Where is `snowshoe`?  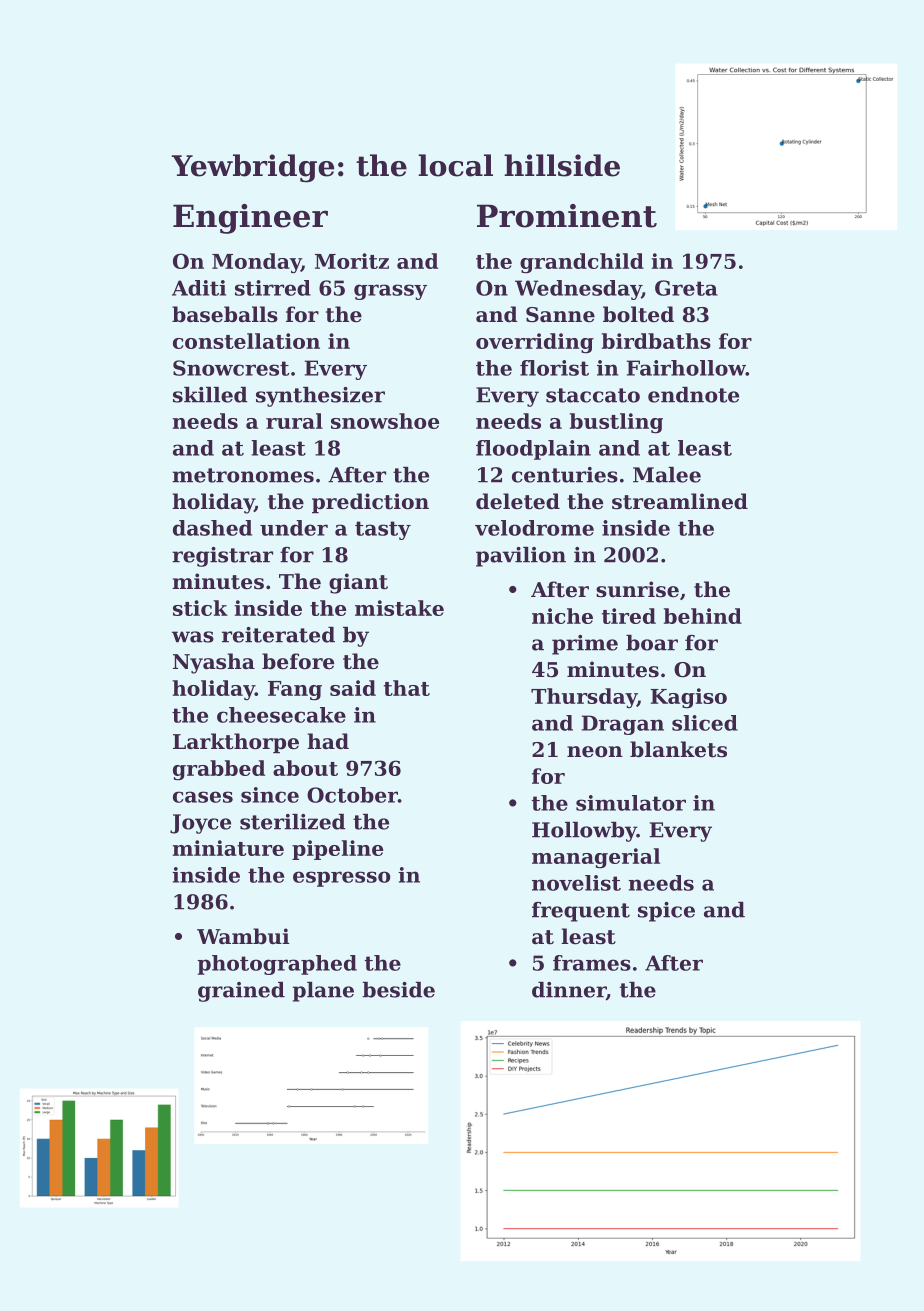 snowshoe is located at coordinates (385, 421).
